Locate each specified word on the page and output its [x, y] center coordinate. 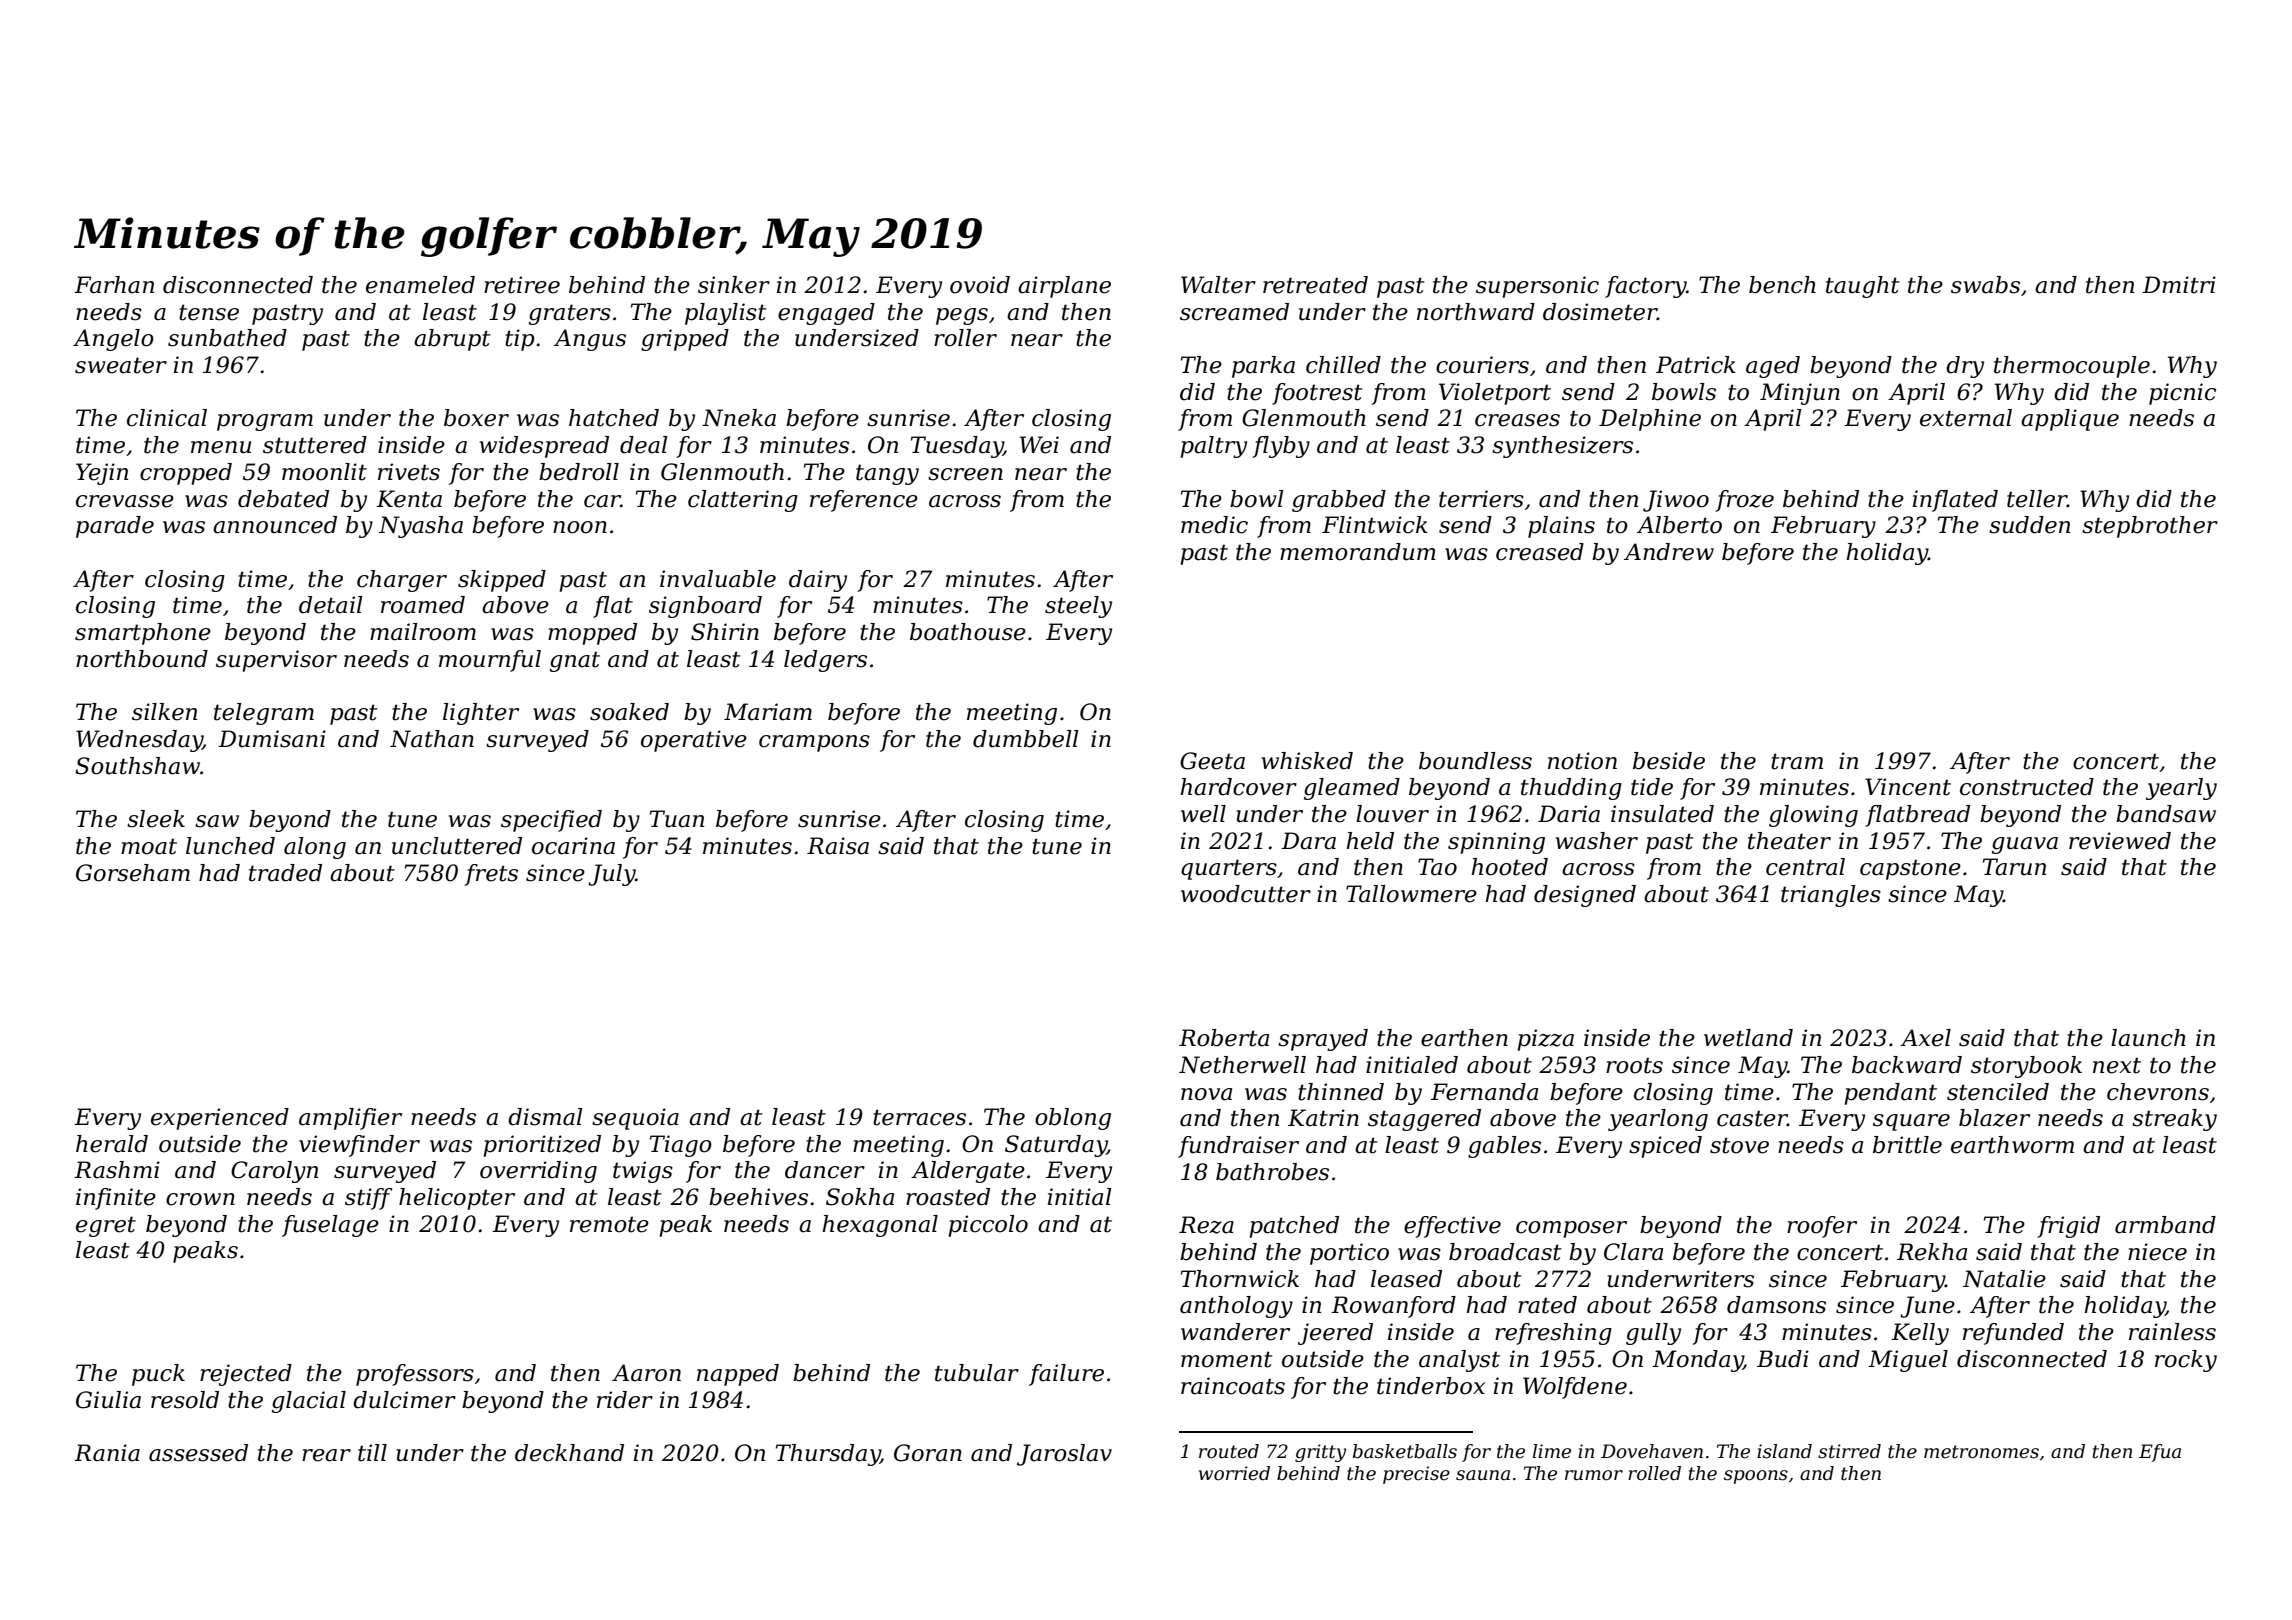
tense [209, 312]
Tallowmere [1411, 894]
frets [491, 875]
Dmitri [2179, 285]
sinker [734, 285]
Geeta [1212, 761]
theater [1789, 841]
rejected [246, 1375]
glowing [1813, 816]
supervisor [276, 661]
